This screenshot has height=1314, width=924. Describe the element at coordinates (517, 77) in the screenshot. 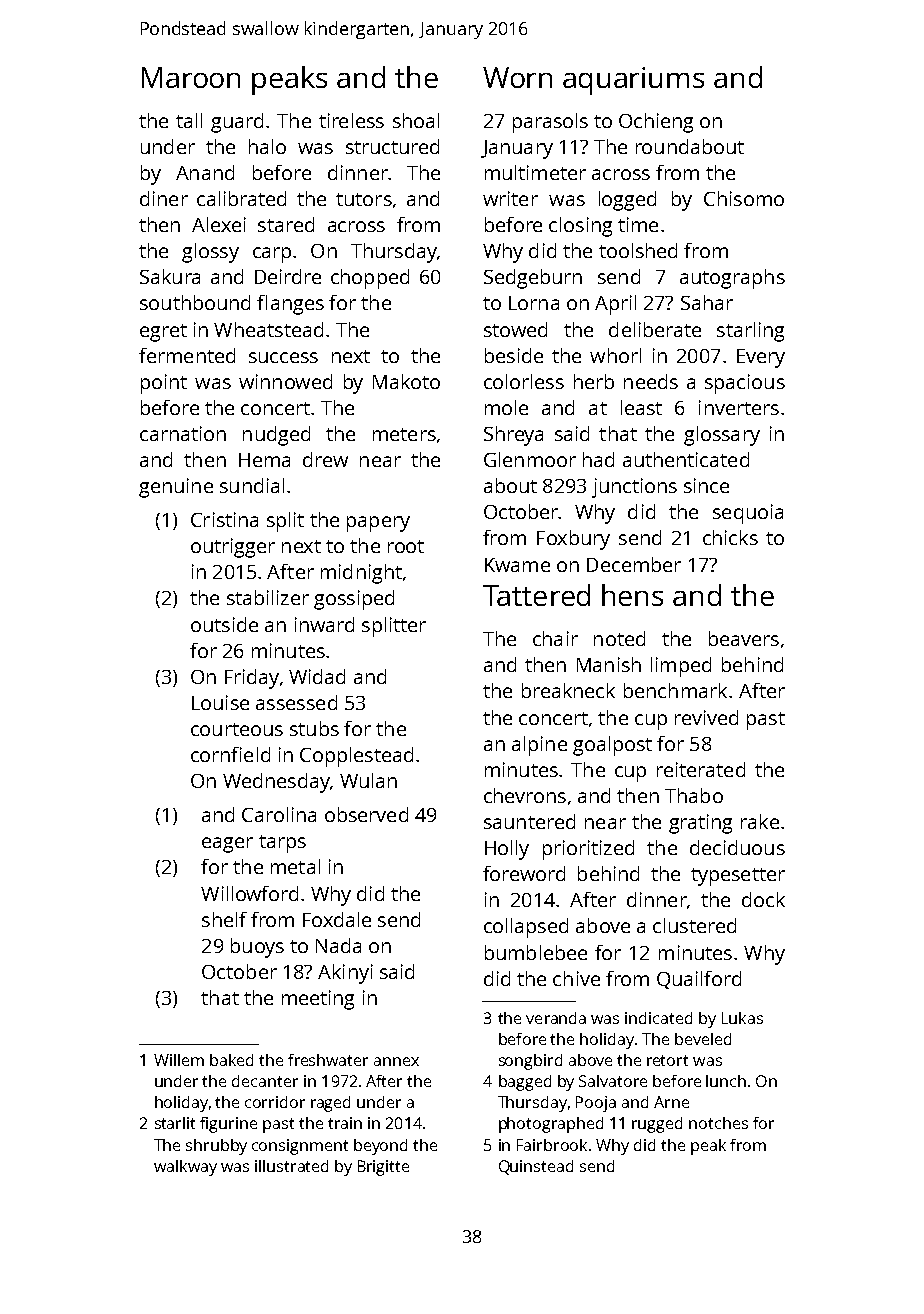

I see `Worn` at that location.
